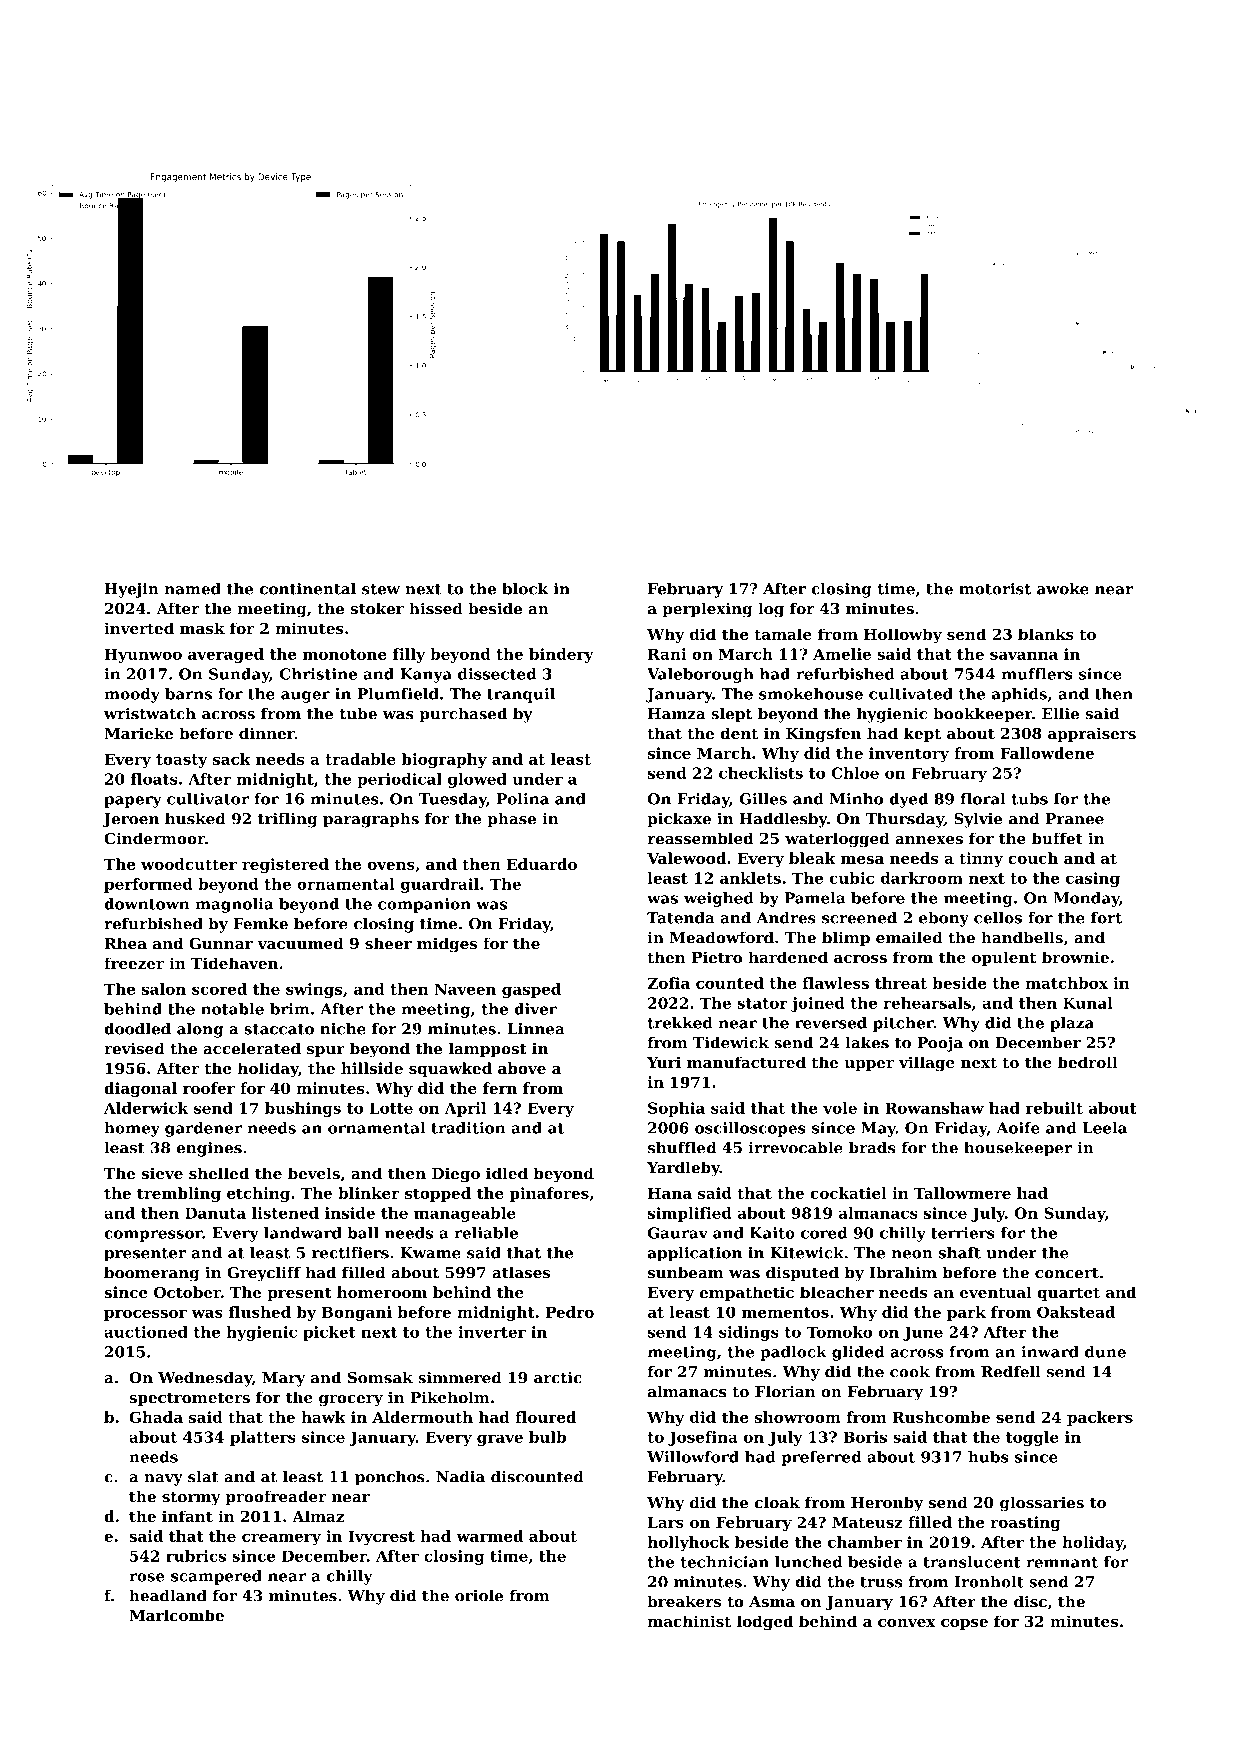 The image size is (1242, 1757). Describe the element at coordinates (1105, 1352) in the page. I see `dune` at that location.
